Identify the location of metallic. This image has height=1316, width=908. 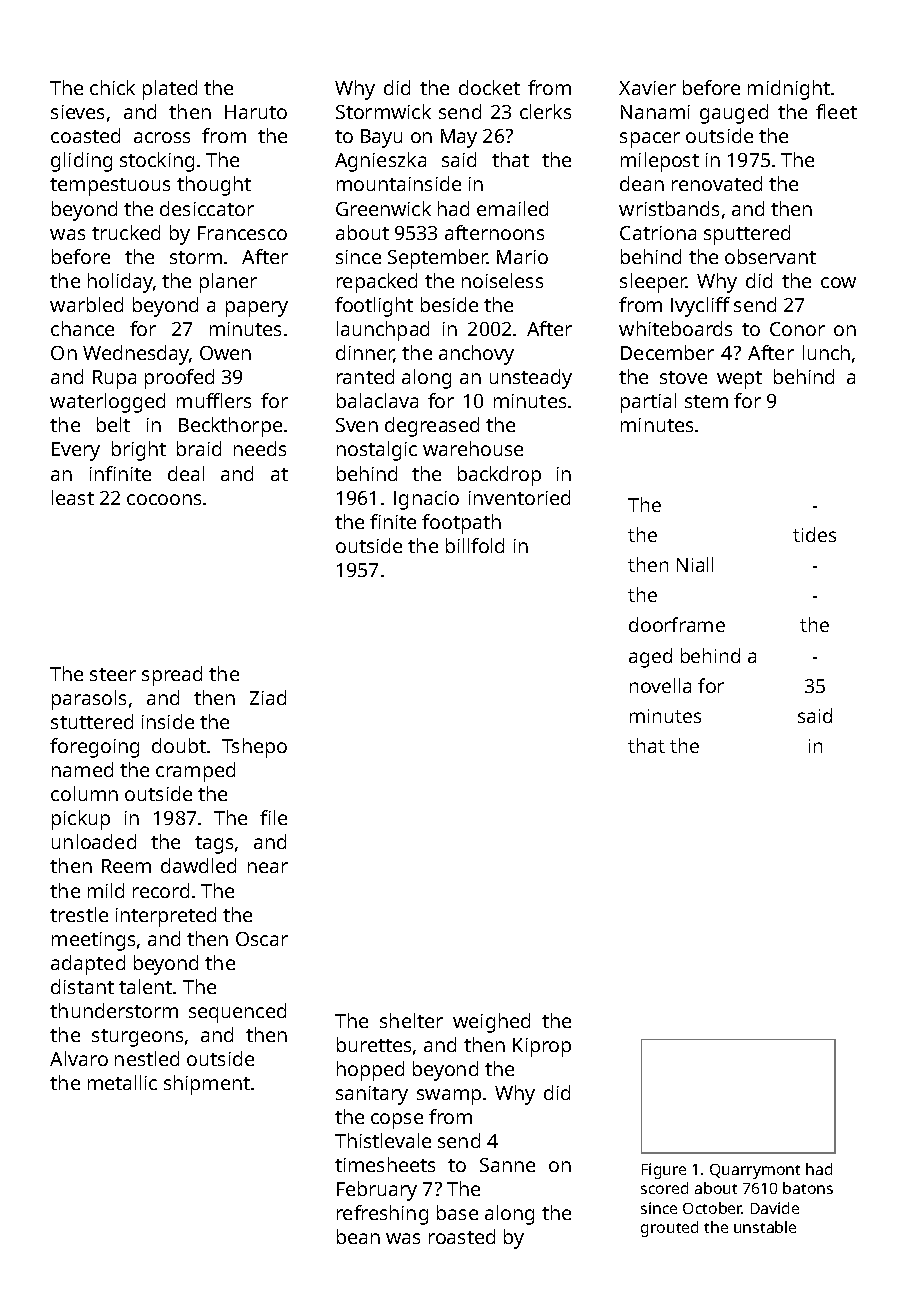
(122, 1082).
